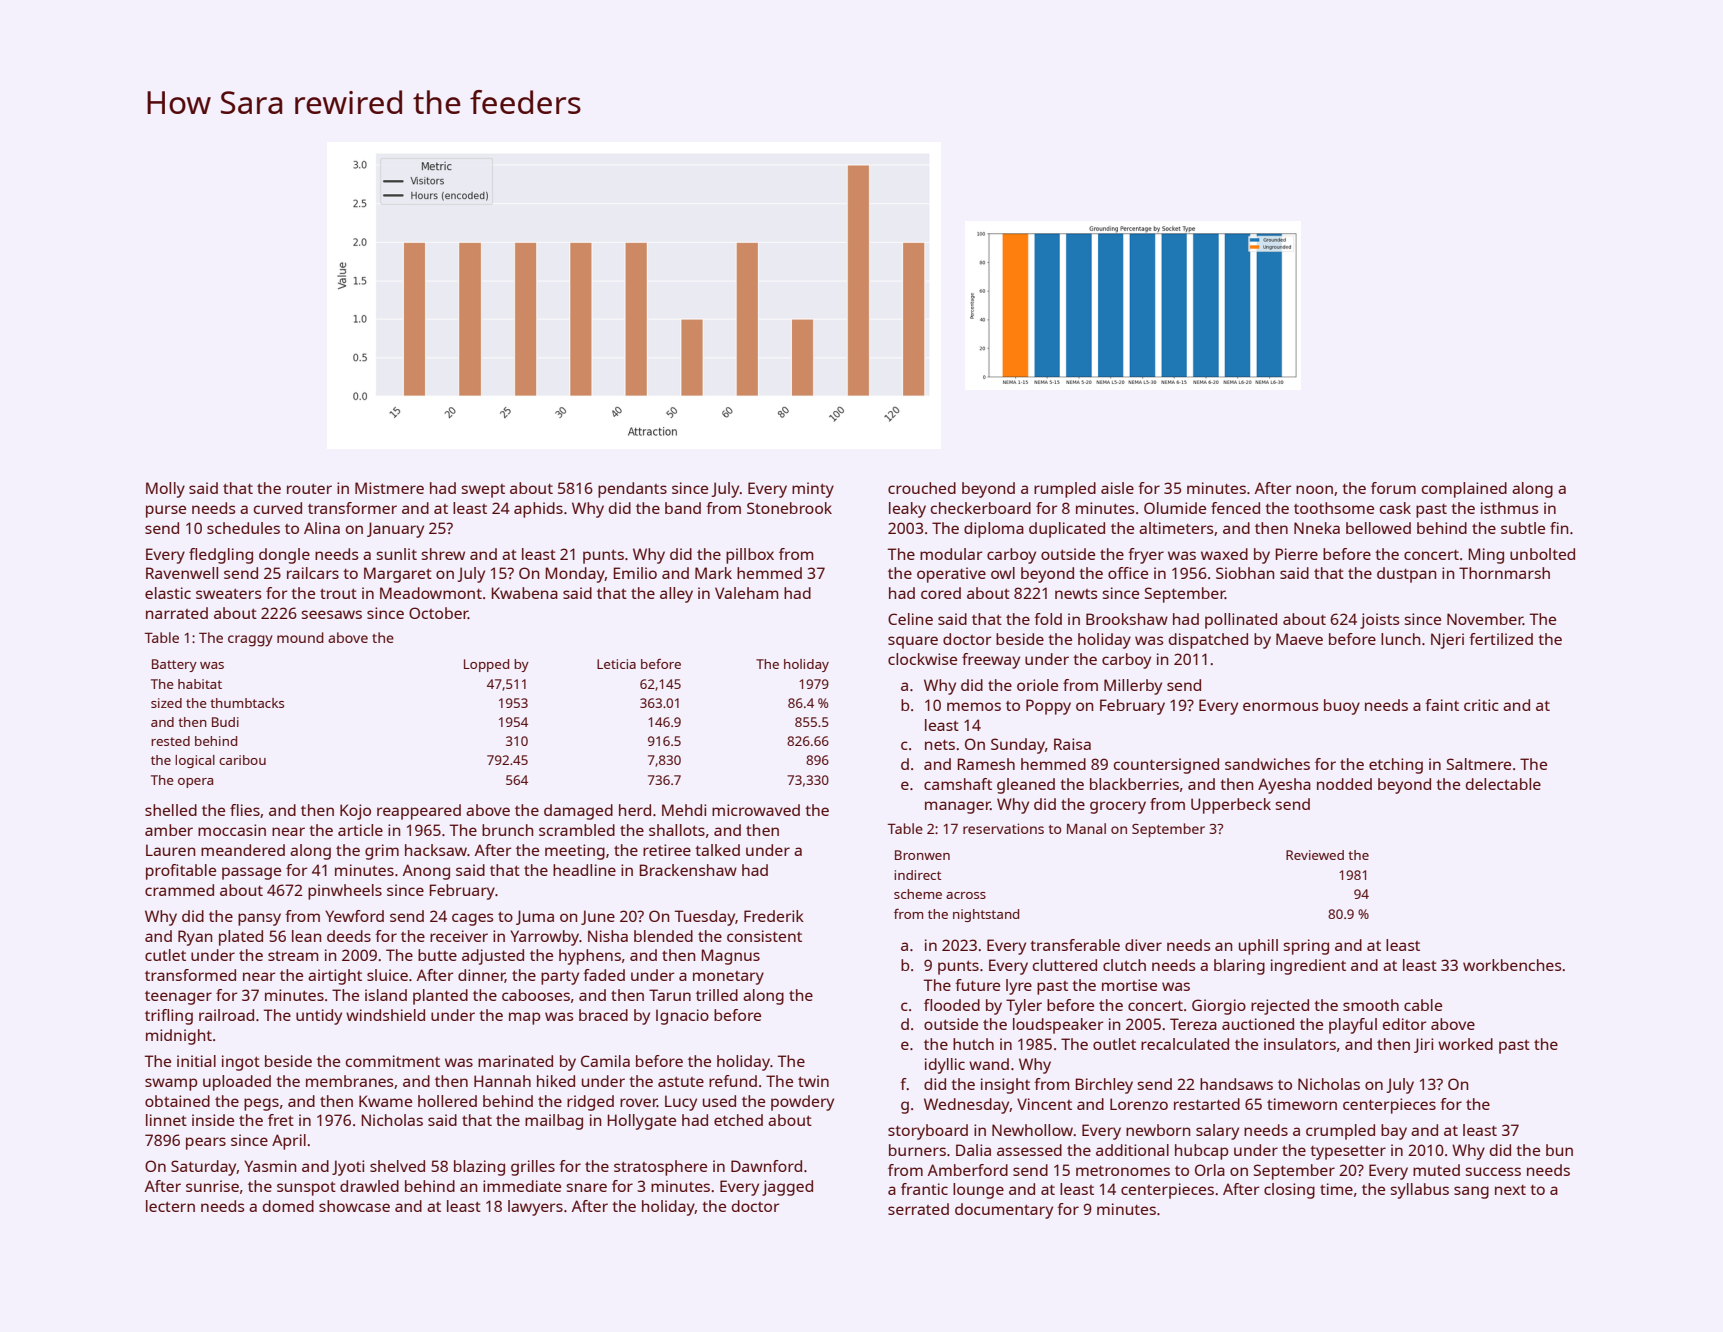  I want to click on mound, so click(300, 637).
